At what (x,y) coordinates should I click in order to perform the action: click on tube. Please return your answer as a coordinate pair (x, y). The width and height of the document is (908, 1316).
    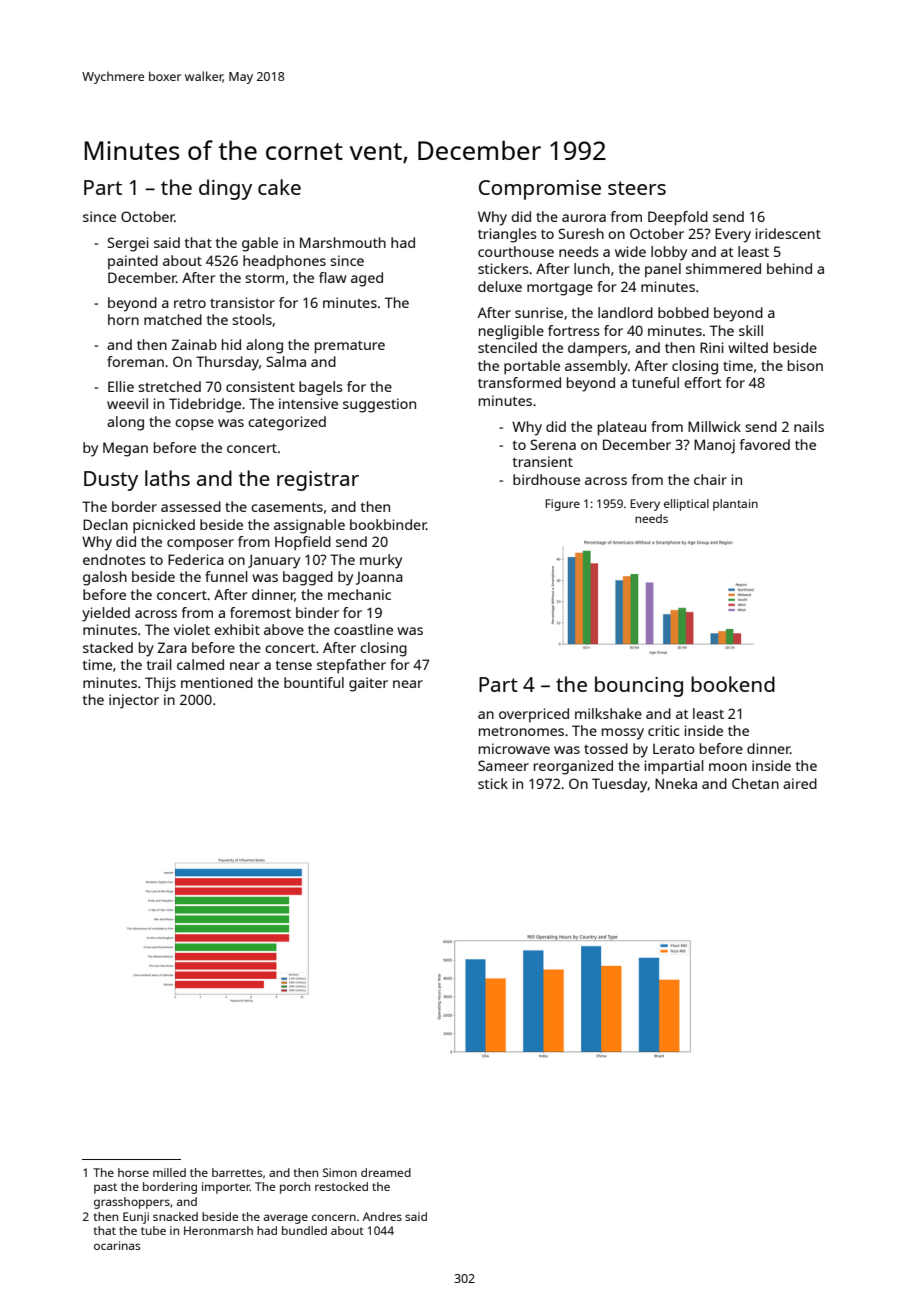
    Looking at the image, I should click on (153, 1230).
